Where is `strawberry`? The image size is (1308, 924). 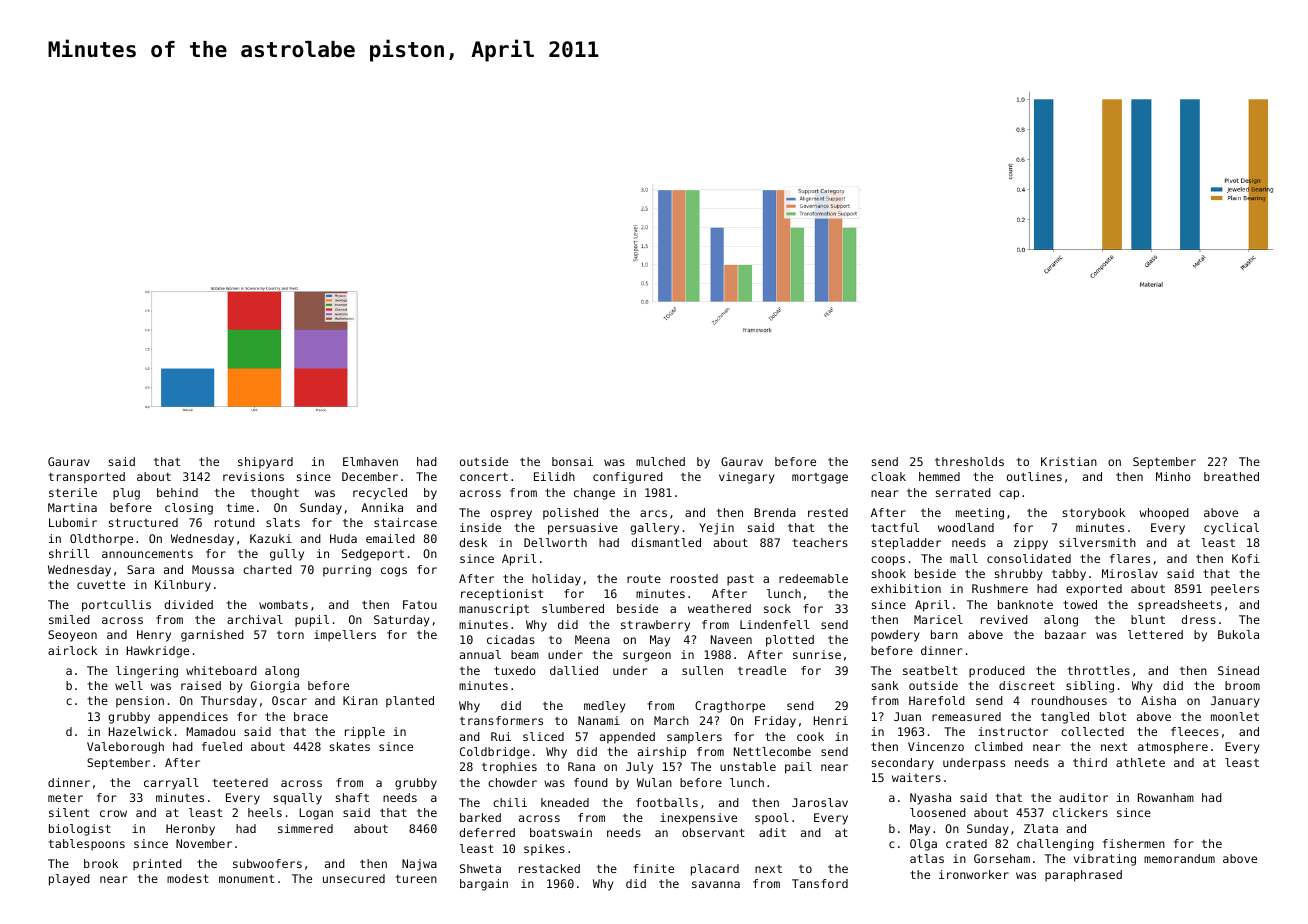 strawberry is located at coordinates (655, 626).
